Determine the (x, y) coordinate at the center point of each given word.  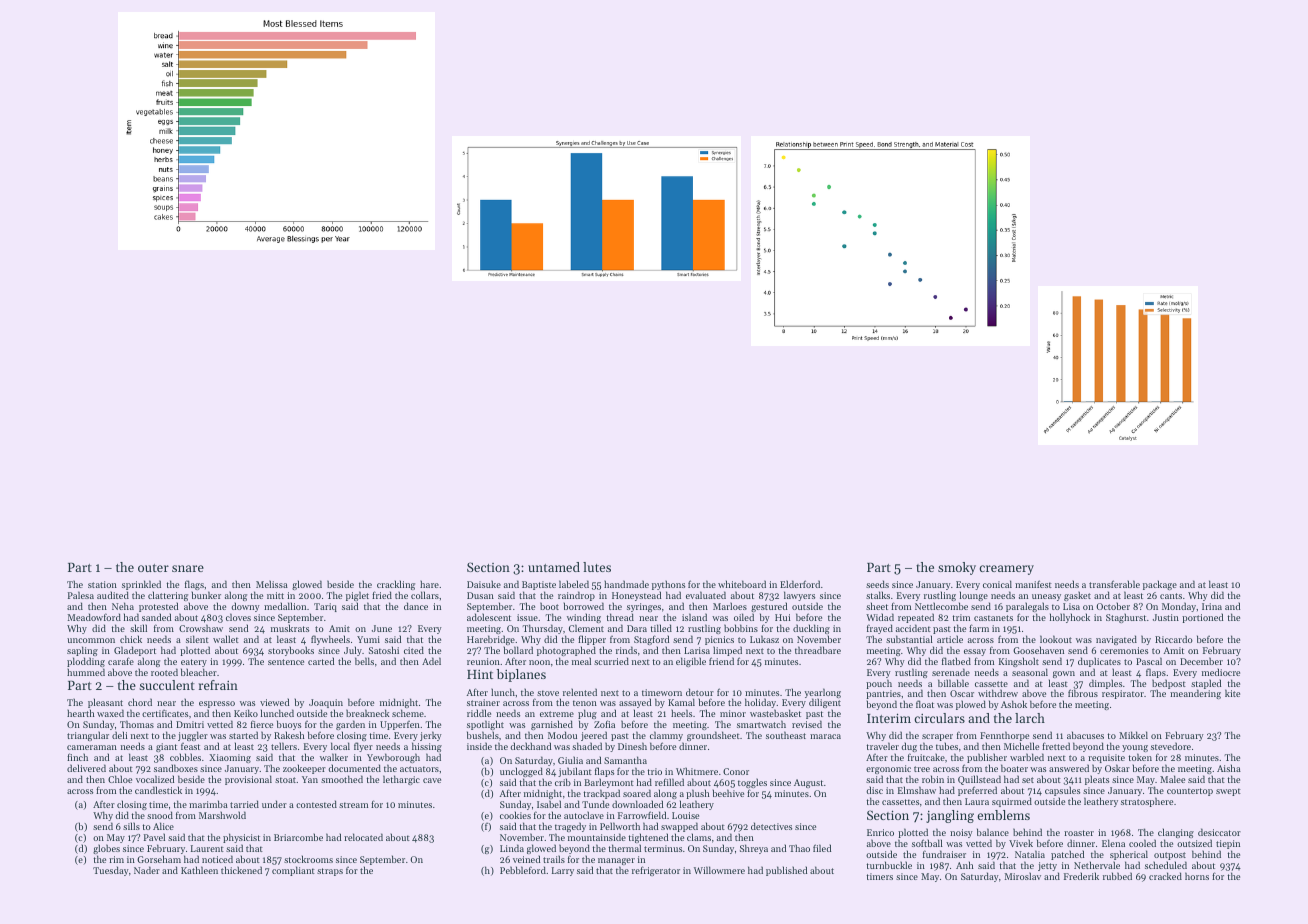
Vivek (1021, 843)
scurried (611, 661)
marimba (208, 804)
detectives (771, 826)
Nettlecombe (941, 606)
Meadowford (94, 617)
